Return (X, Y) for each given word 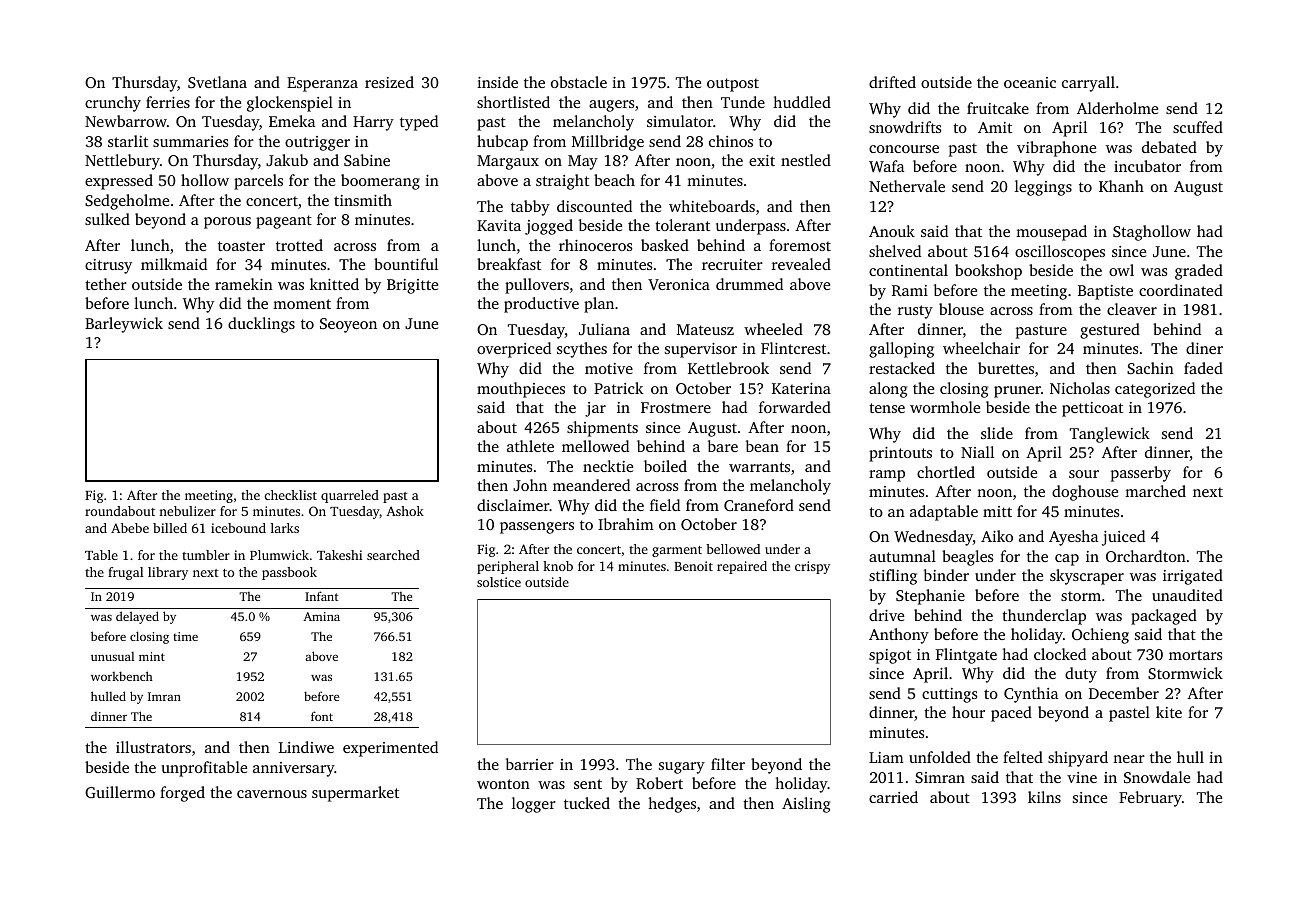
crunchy (113, 104)
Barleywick (124, 325)
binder (946, 575)
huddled (802, 102)
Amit (995, 127)
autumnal (902, 556)
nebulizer (187, 511)
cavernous (272, 794)
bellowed (733, 549)
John (530, 485)
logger (534, 805)
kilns (1044, 797)
